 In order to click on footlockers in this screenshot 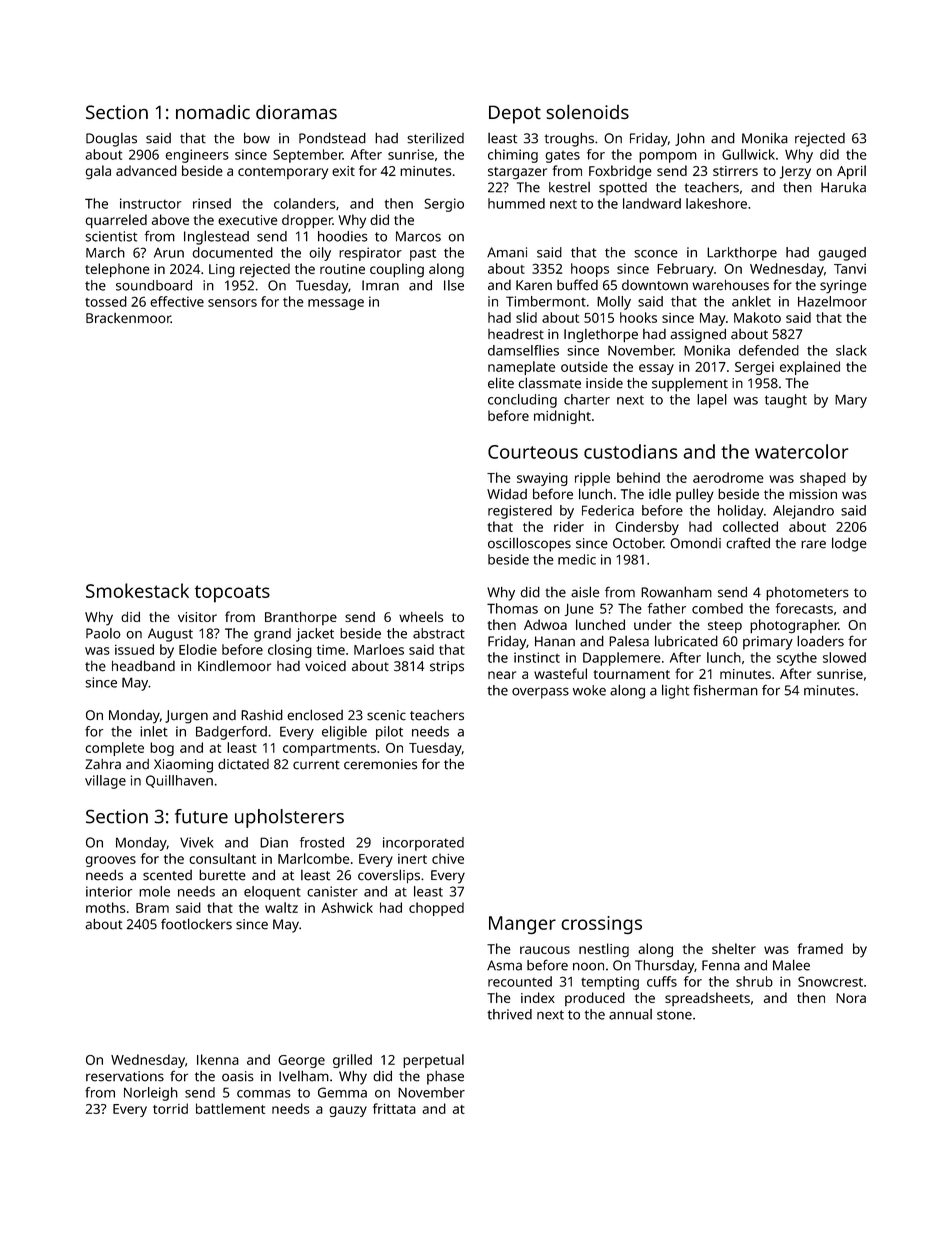, I will do `click(196, 924)`.
